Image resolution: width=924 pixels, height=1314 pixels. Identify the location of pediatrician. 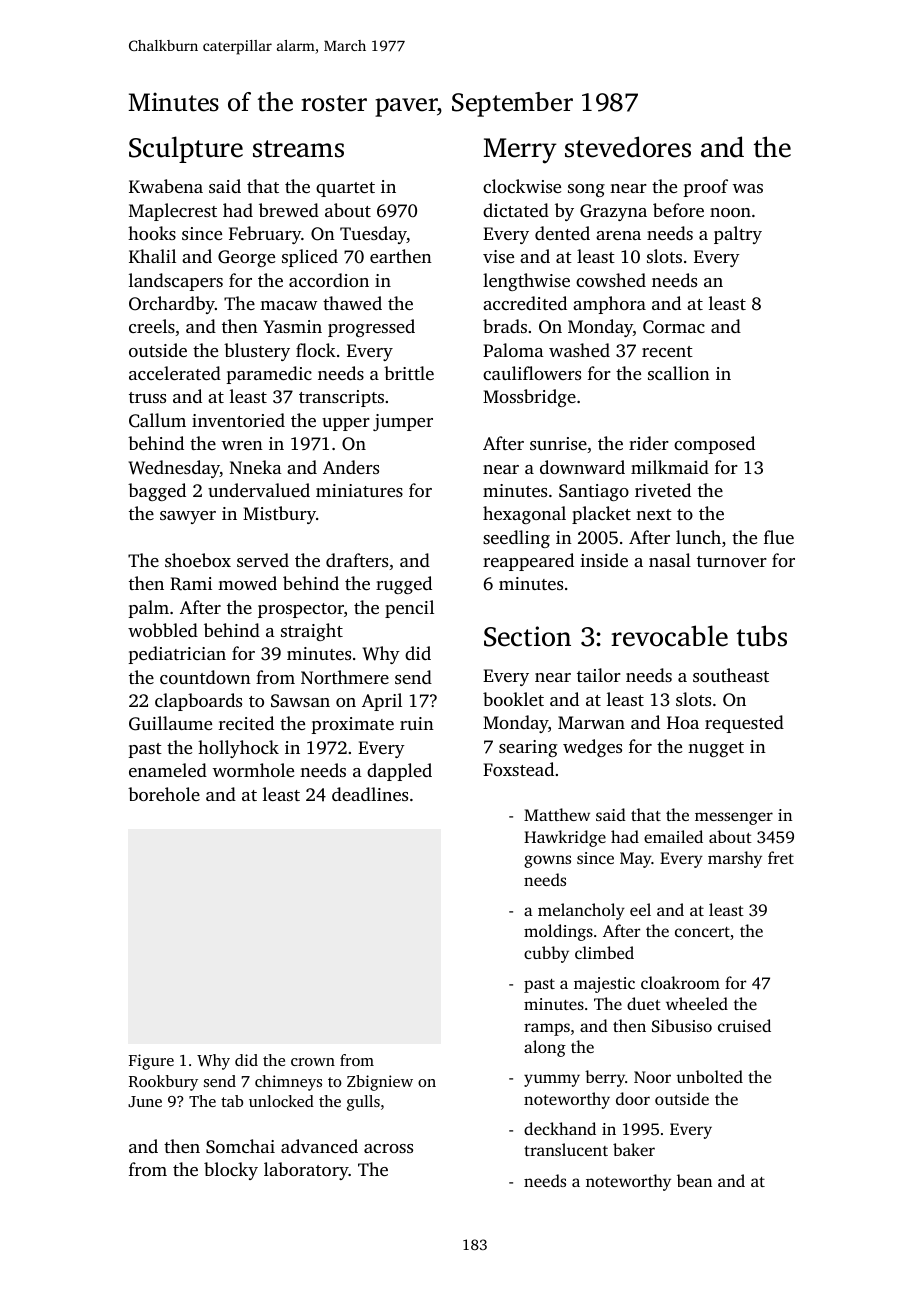
(177, 655).
